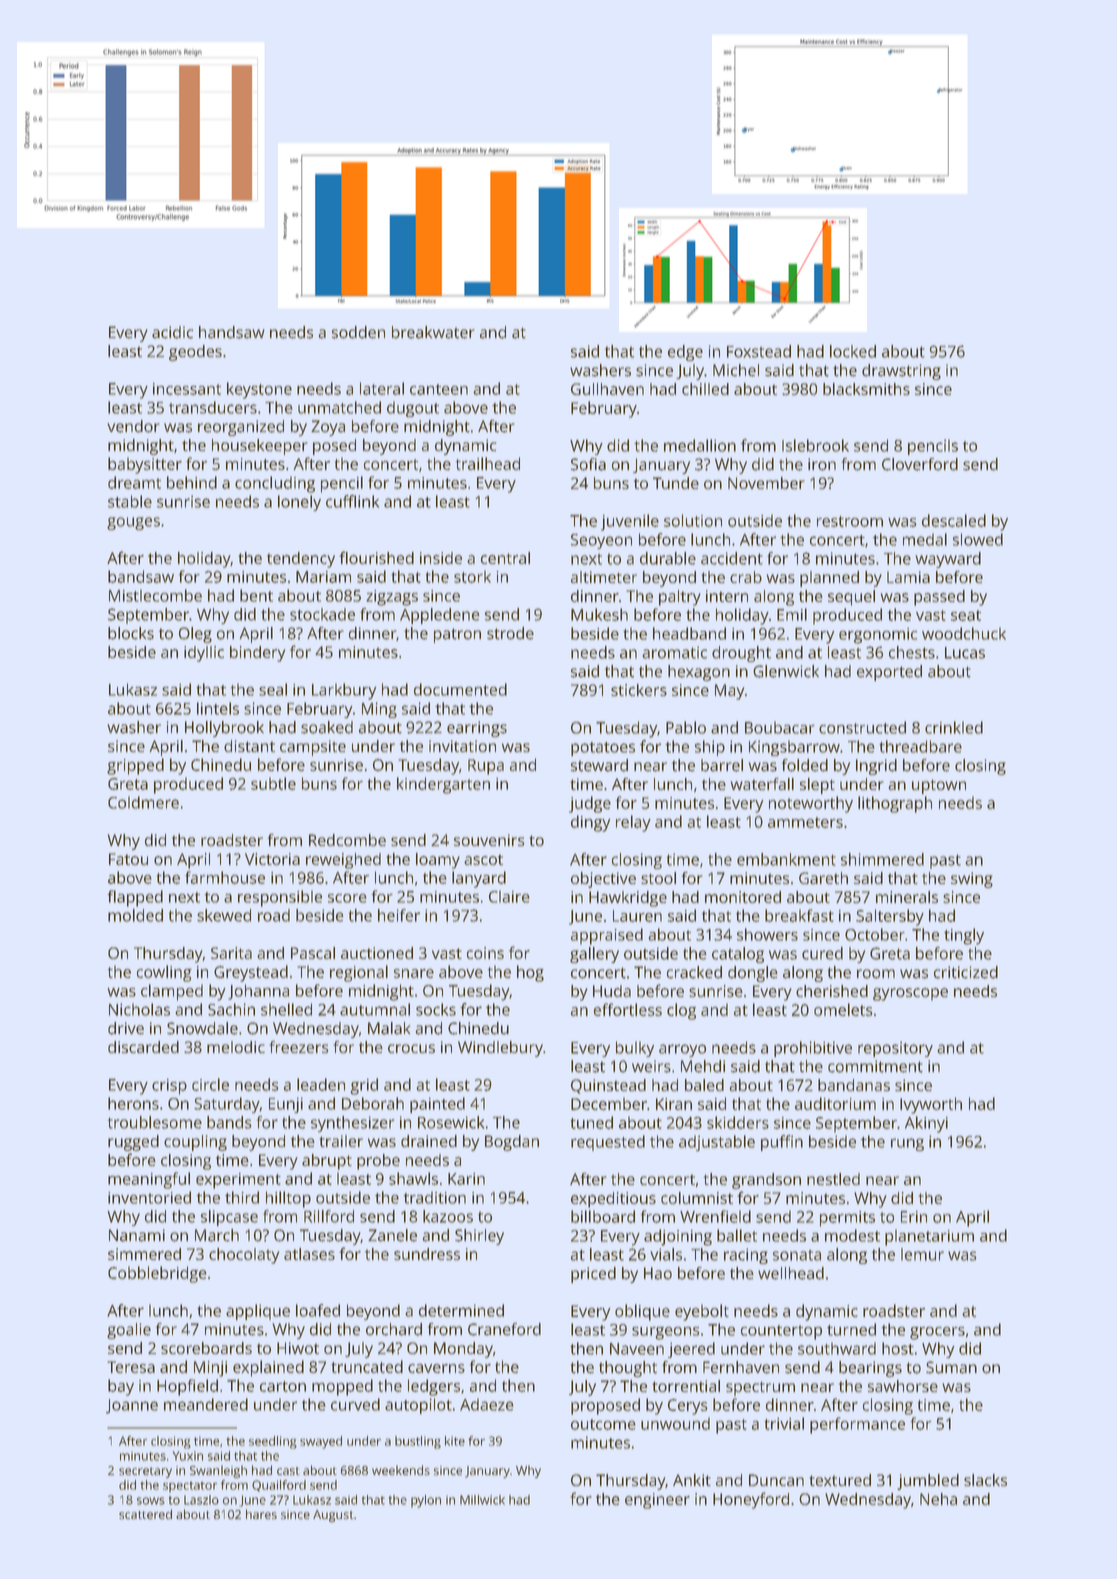  I want to click on autumnal, so click(375, 1009).
